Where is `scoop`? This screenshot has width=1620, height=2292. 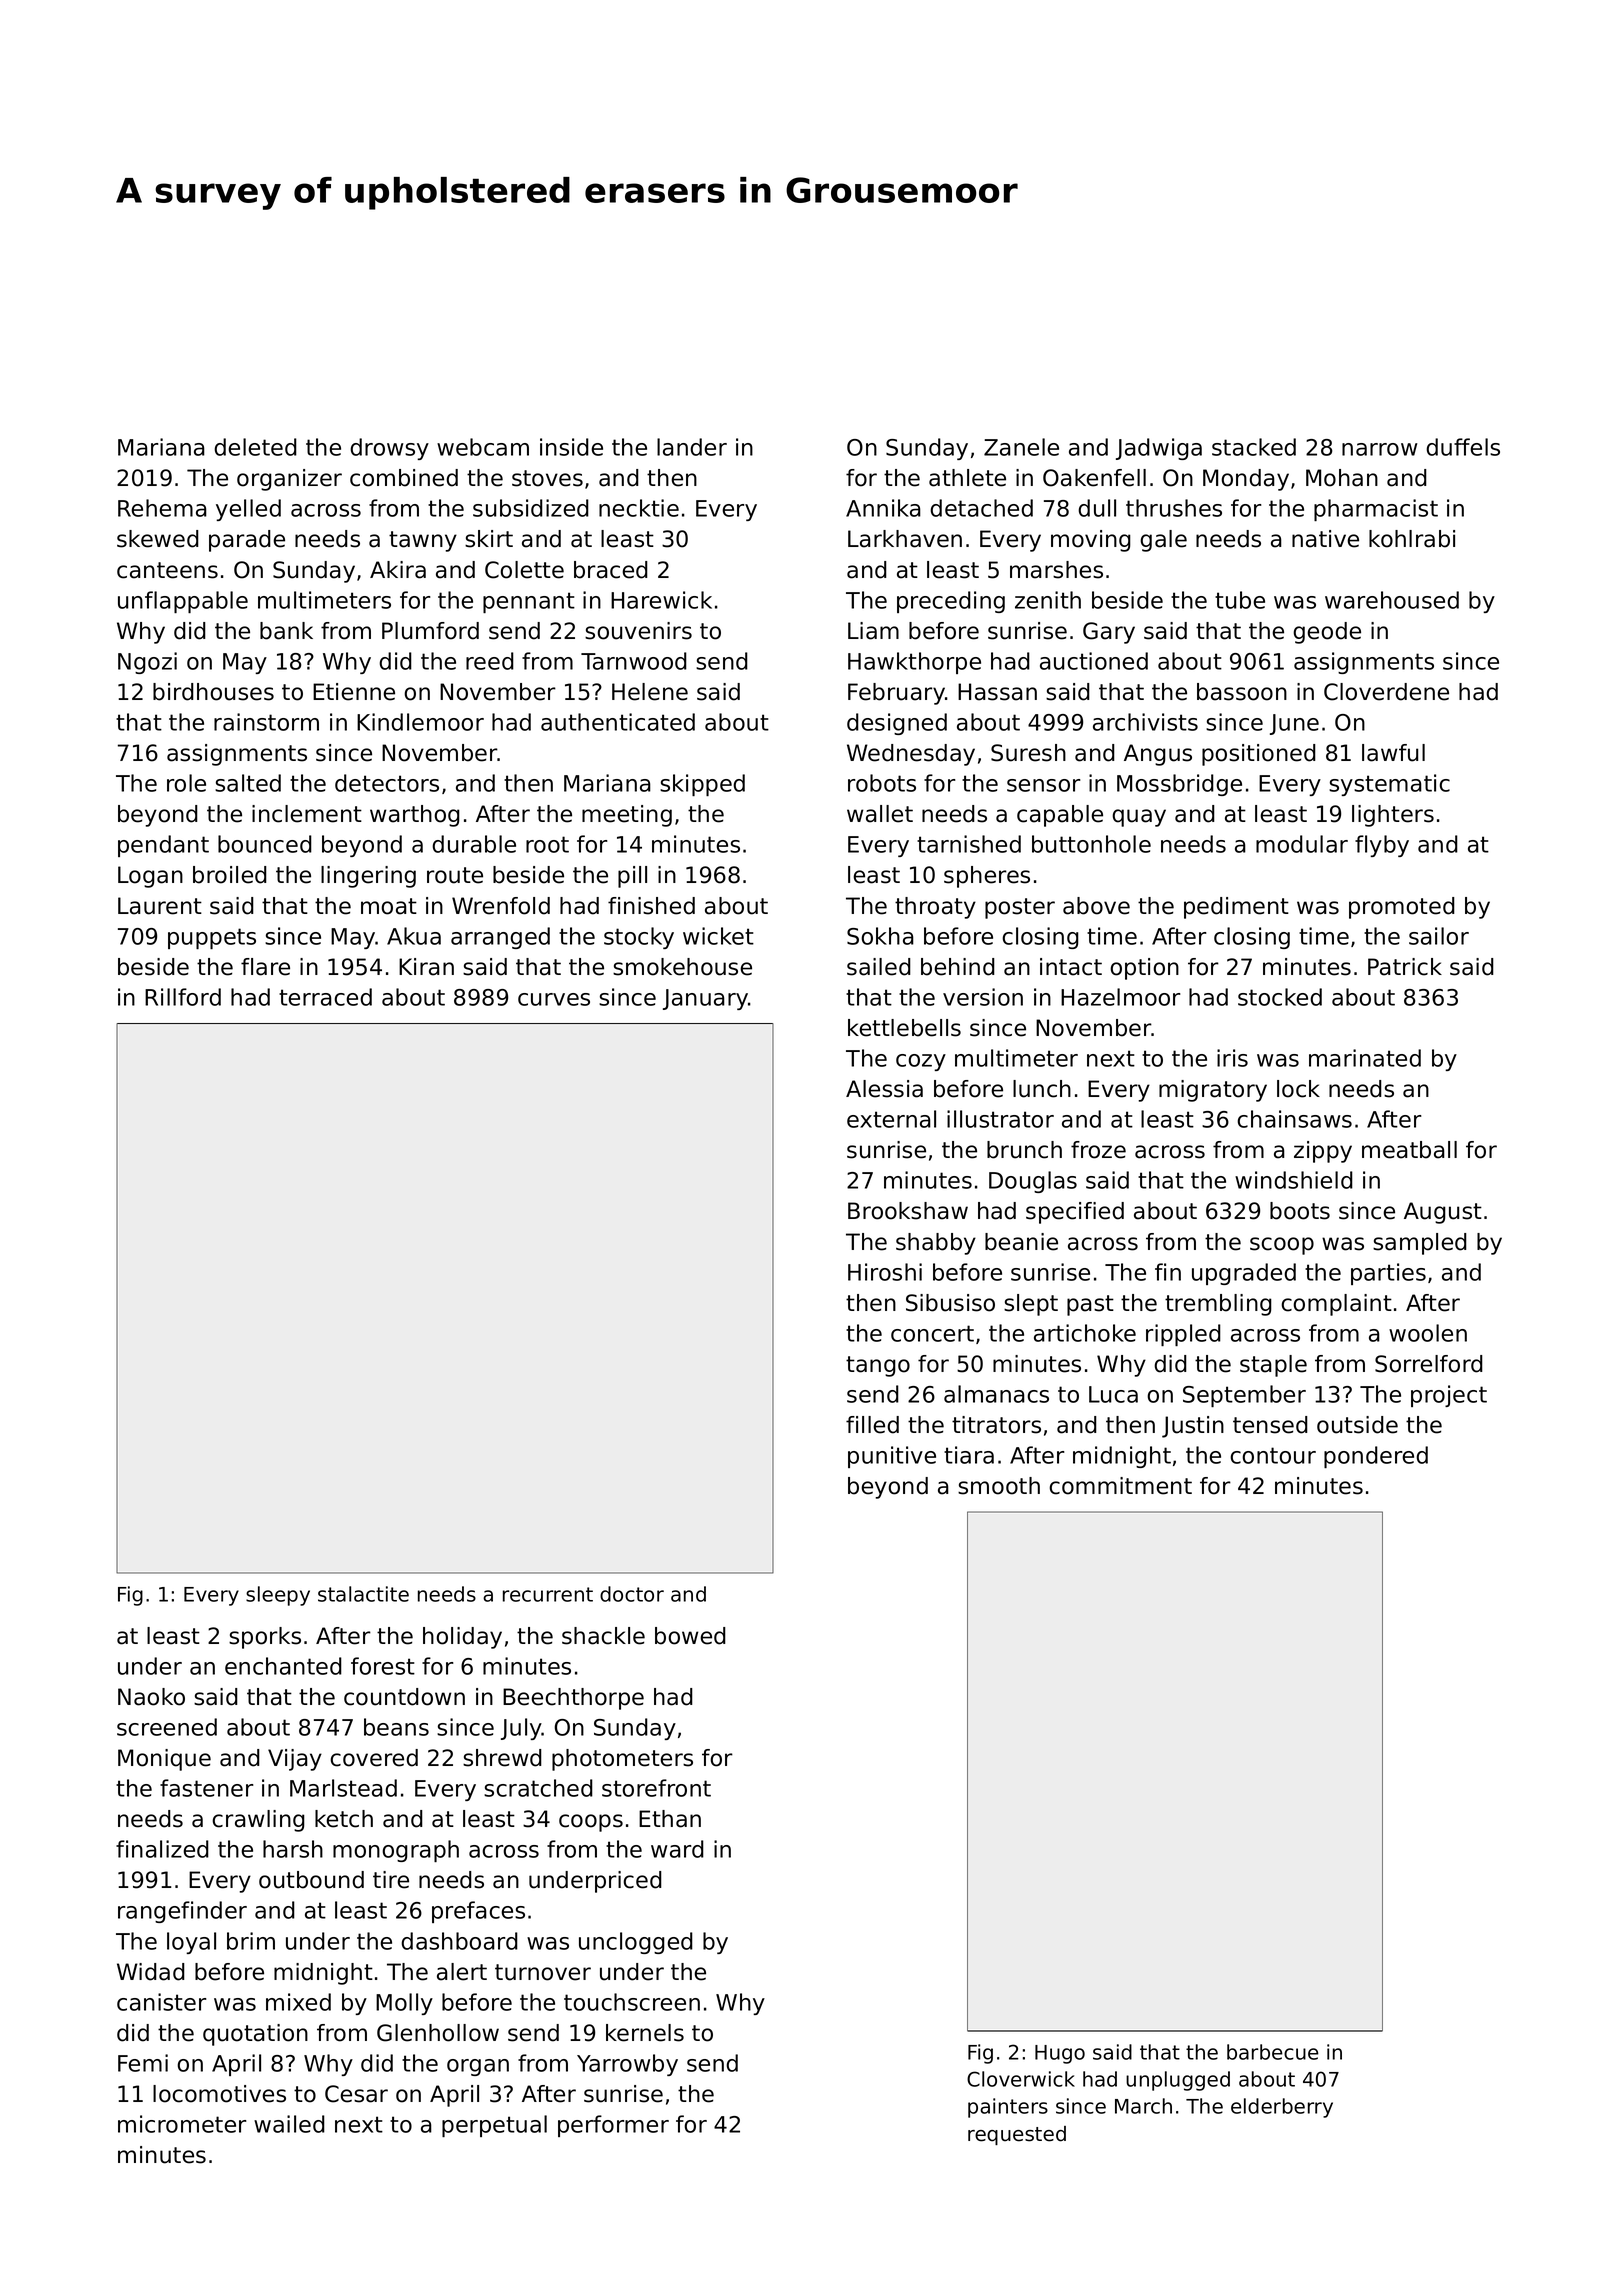
scoop is located at coordinates (1282, 1246).
